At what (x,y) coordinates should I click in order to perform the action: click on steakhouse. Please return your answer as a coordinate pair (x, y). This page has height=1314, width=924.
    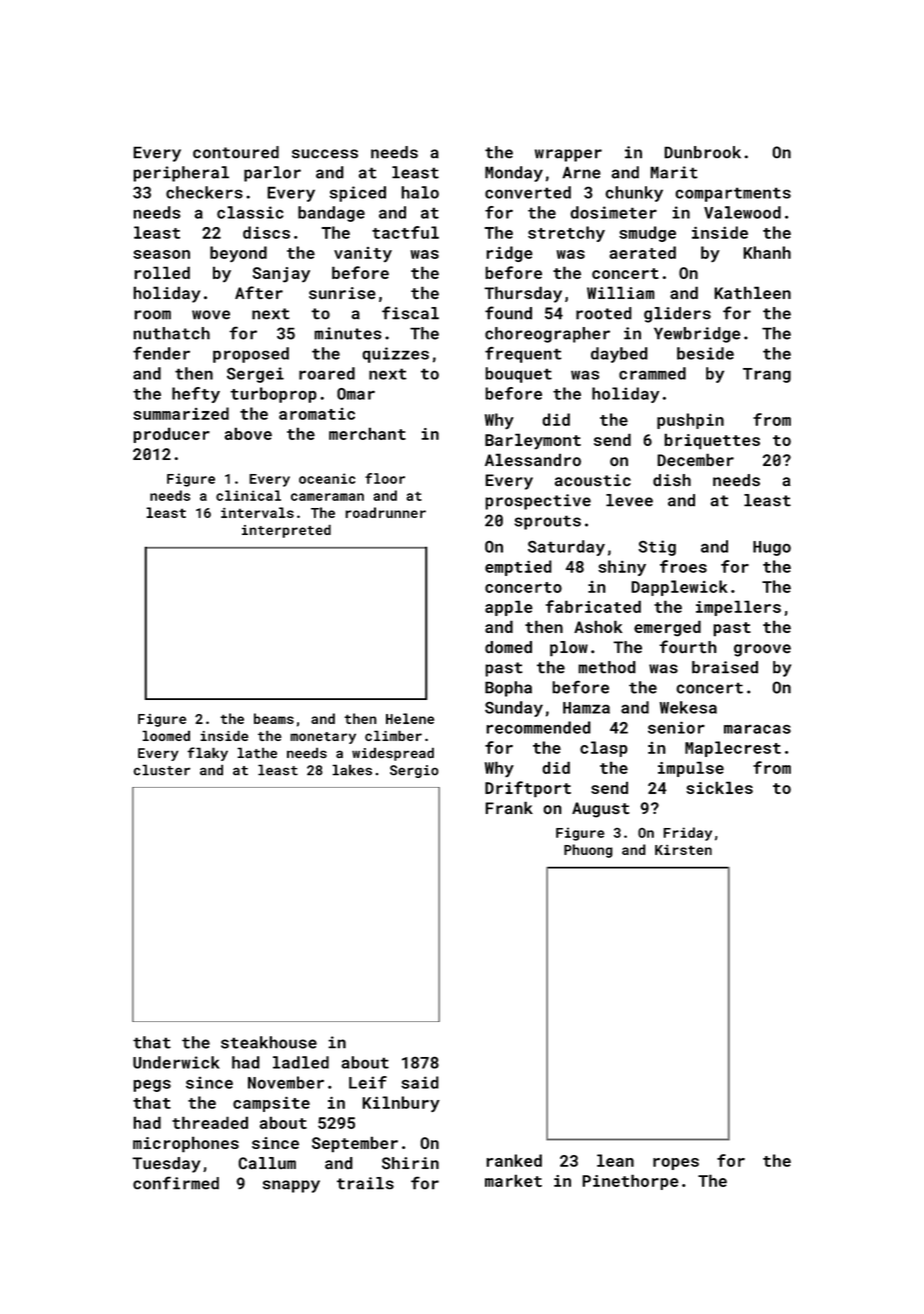
    Looking at the image, I should click on (269, 1042).
